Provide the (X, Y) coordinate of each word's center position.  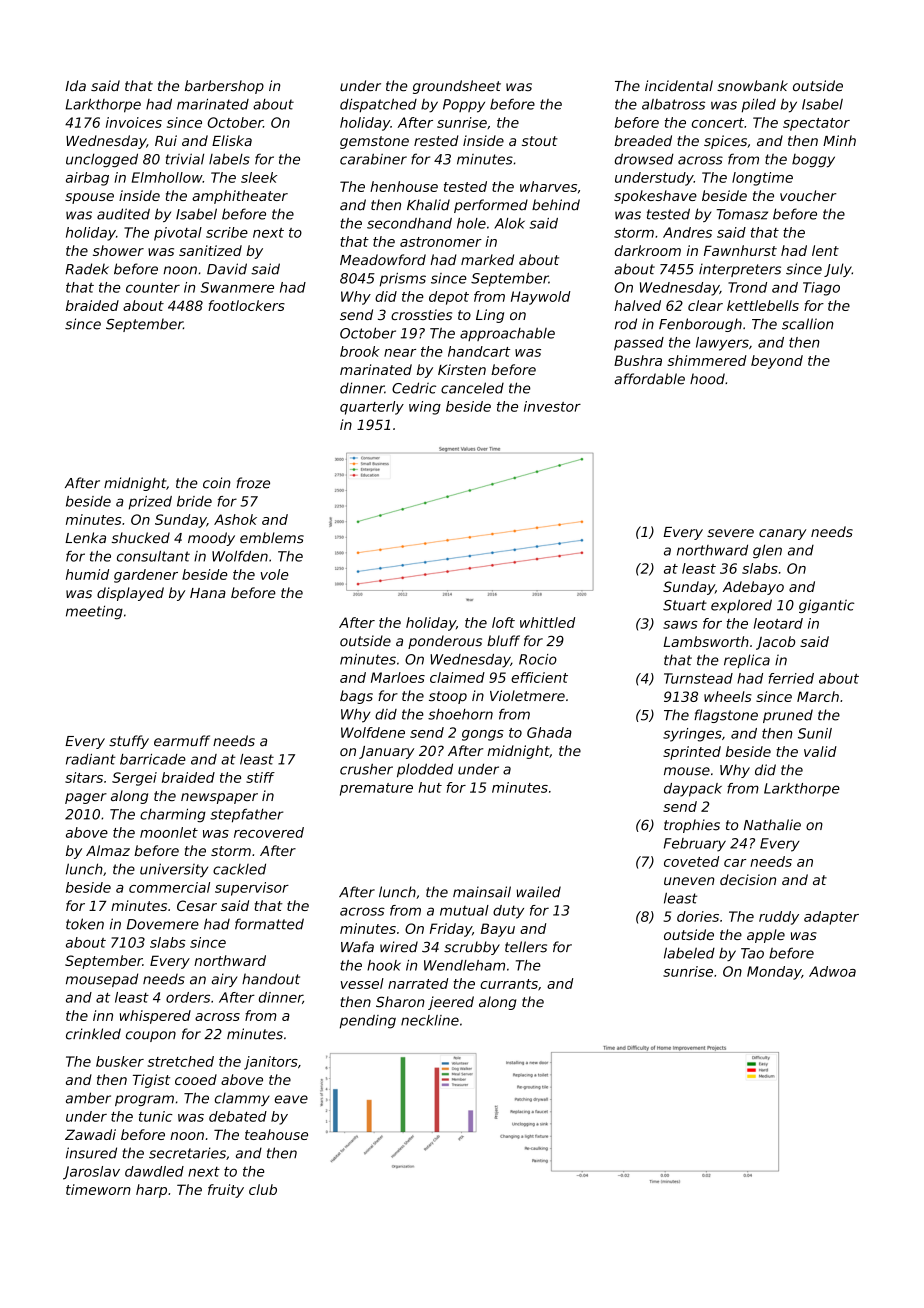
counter (153, 287)
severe (730, 533)
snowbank (752, 85)
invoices (134, 122)
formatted (269, 924)
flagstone (726, 716)
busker (120, 1061)
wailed (538, 892)
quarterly (372, 408)
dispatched (378, 106)
